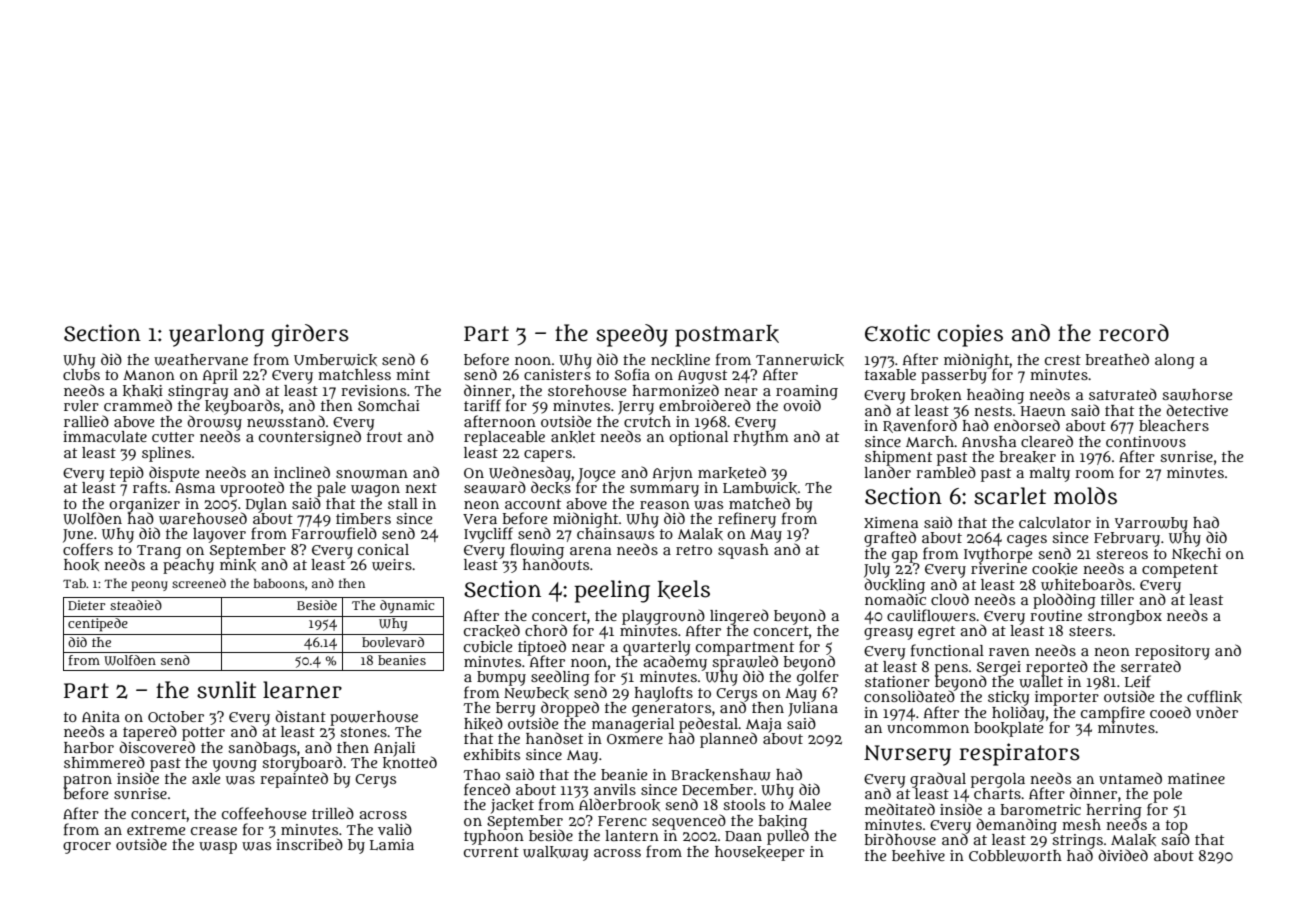  I want to click on detective, so click(1197, 410).
